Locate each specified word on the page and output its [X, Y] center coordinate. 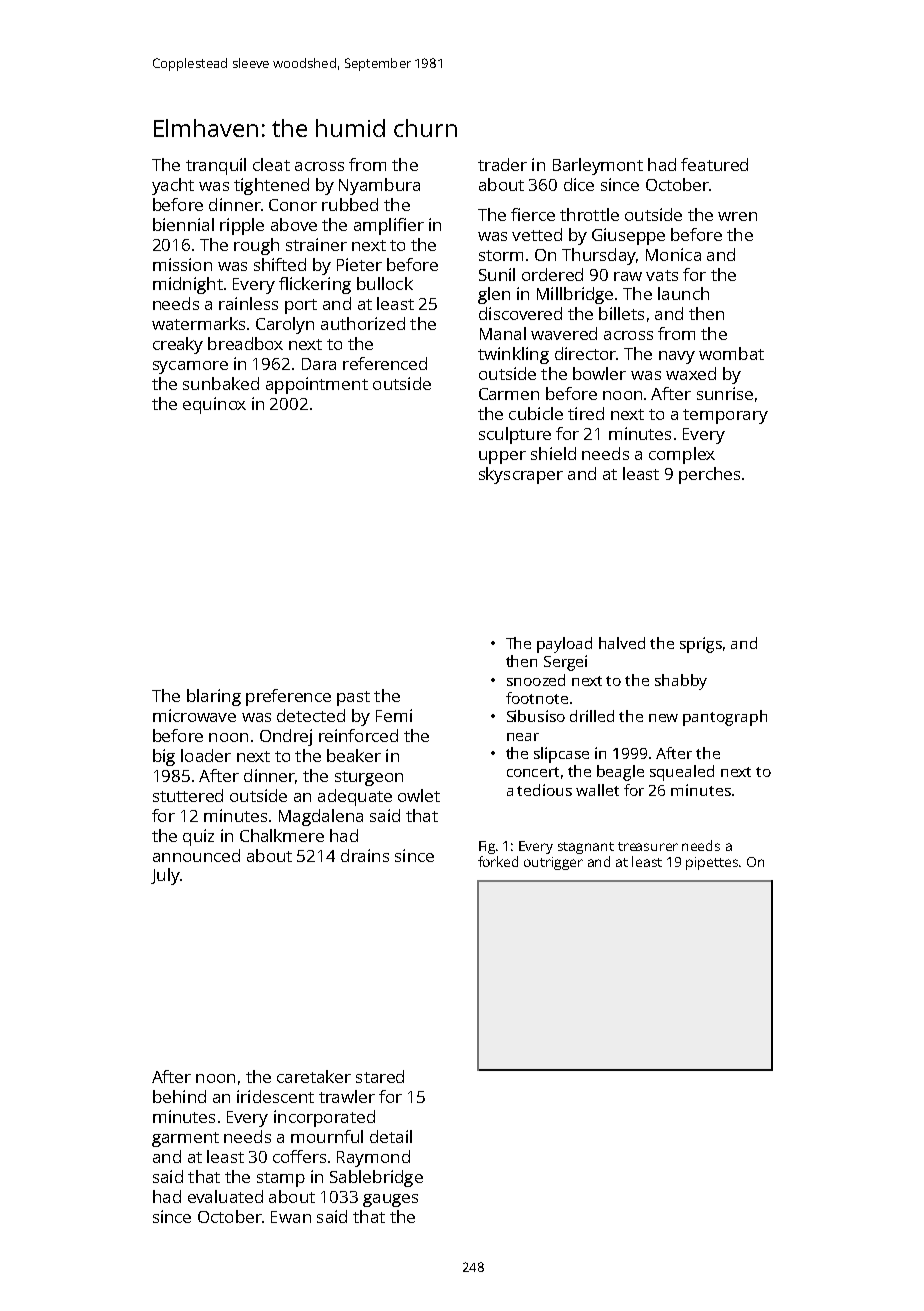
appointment [317, 385]
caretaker [314, 1076]
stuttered [188, 795]
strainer [316, 244]
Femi [394, 715]
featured [714, 164]
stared [380, 1076]
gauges [390, 1200]
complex [682, 455]
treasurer [648, 846]
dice [579, 184]
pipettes [712, 863]
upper [502, 457]
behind [179, 1096]
